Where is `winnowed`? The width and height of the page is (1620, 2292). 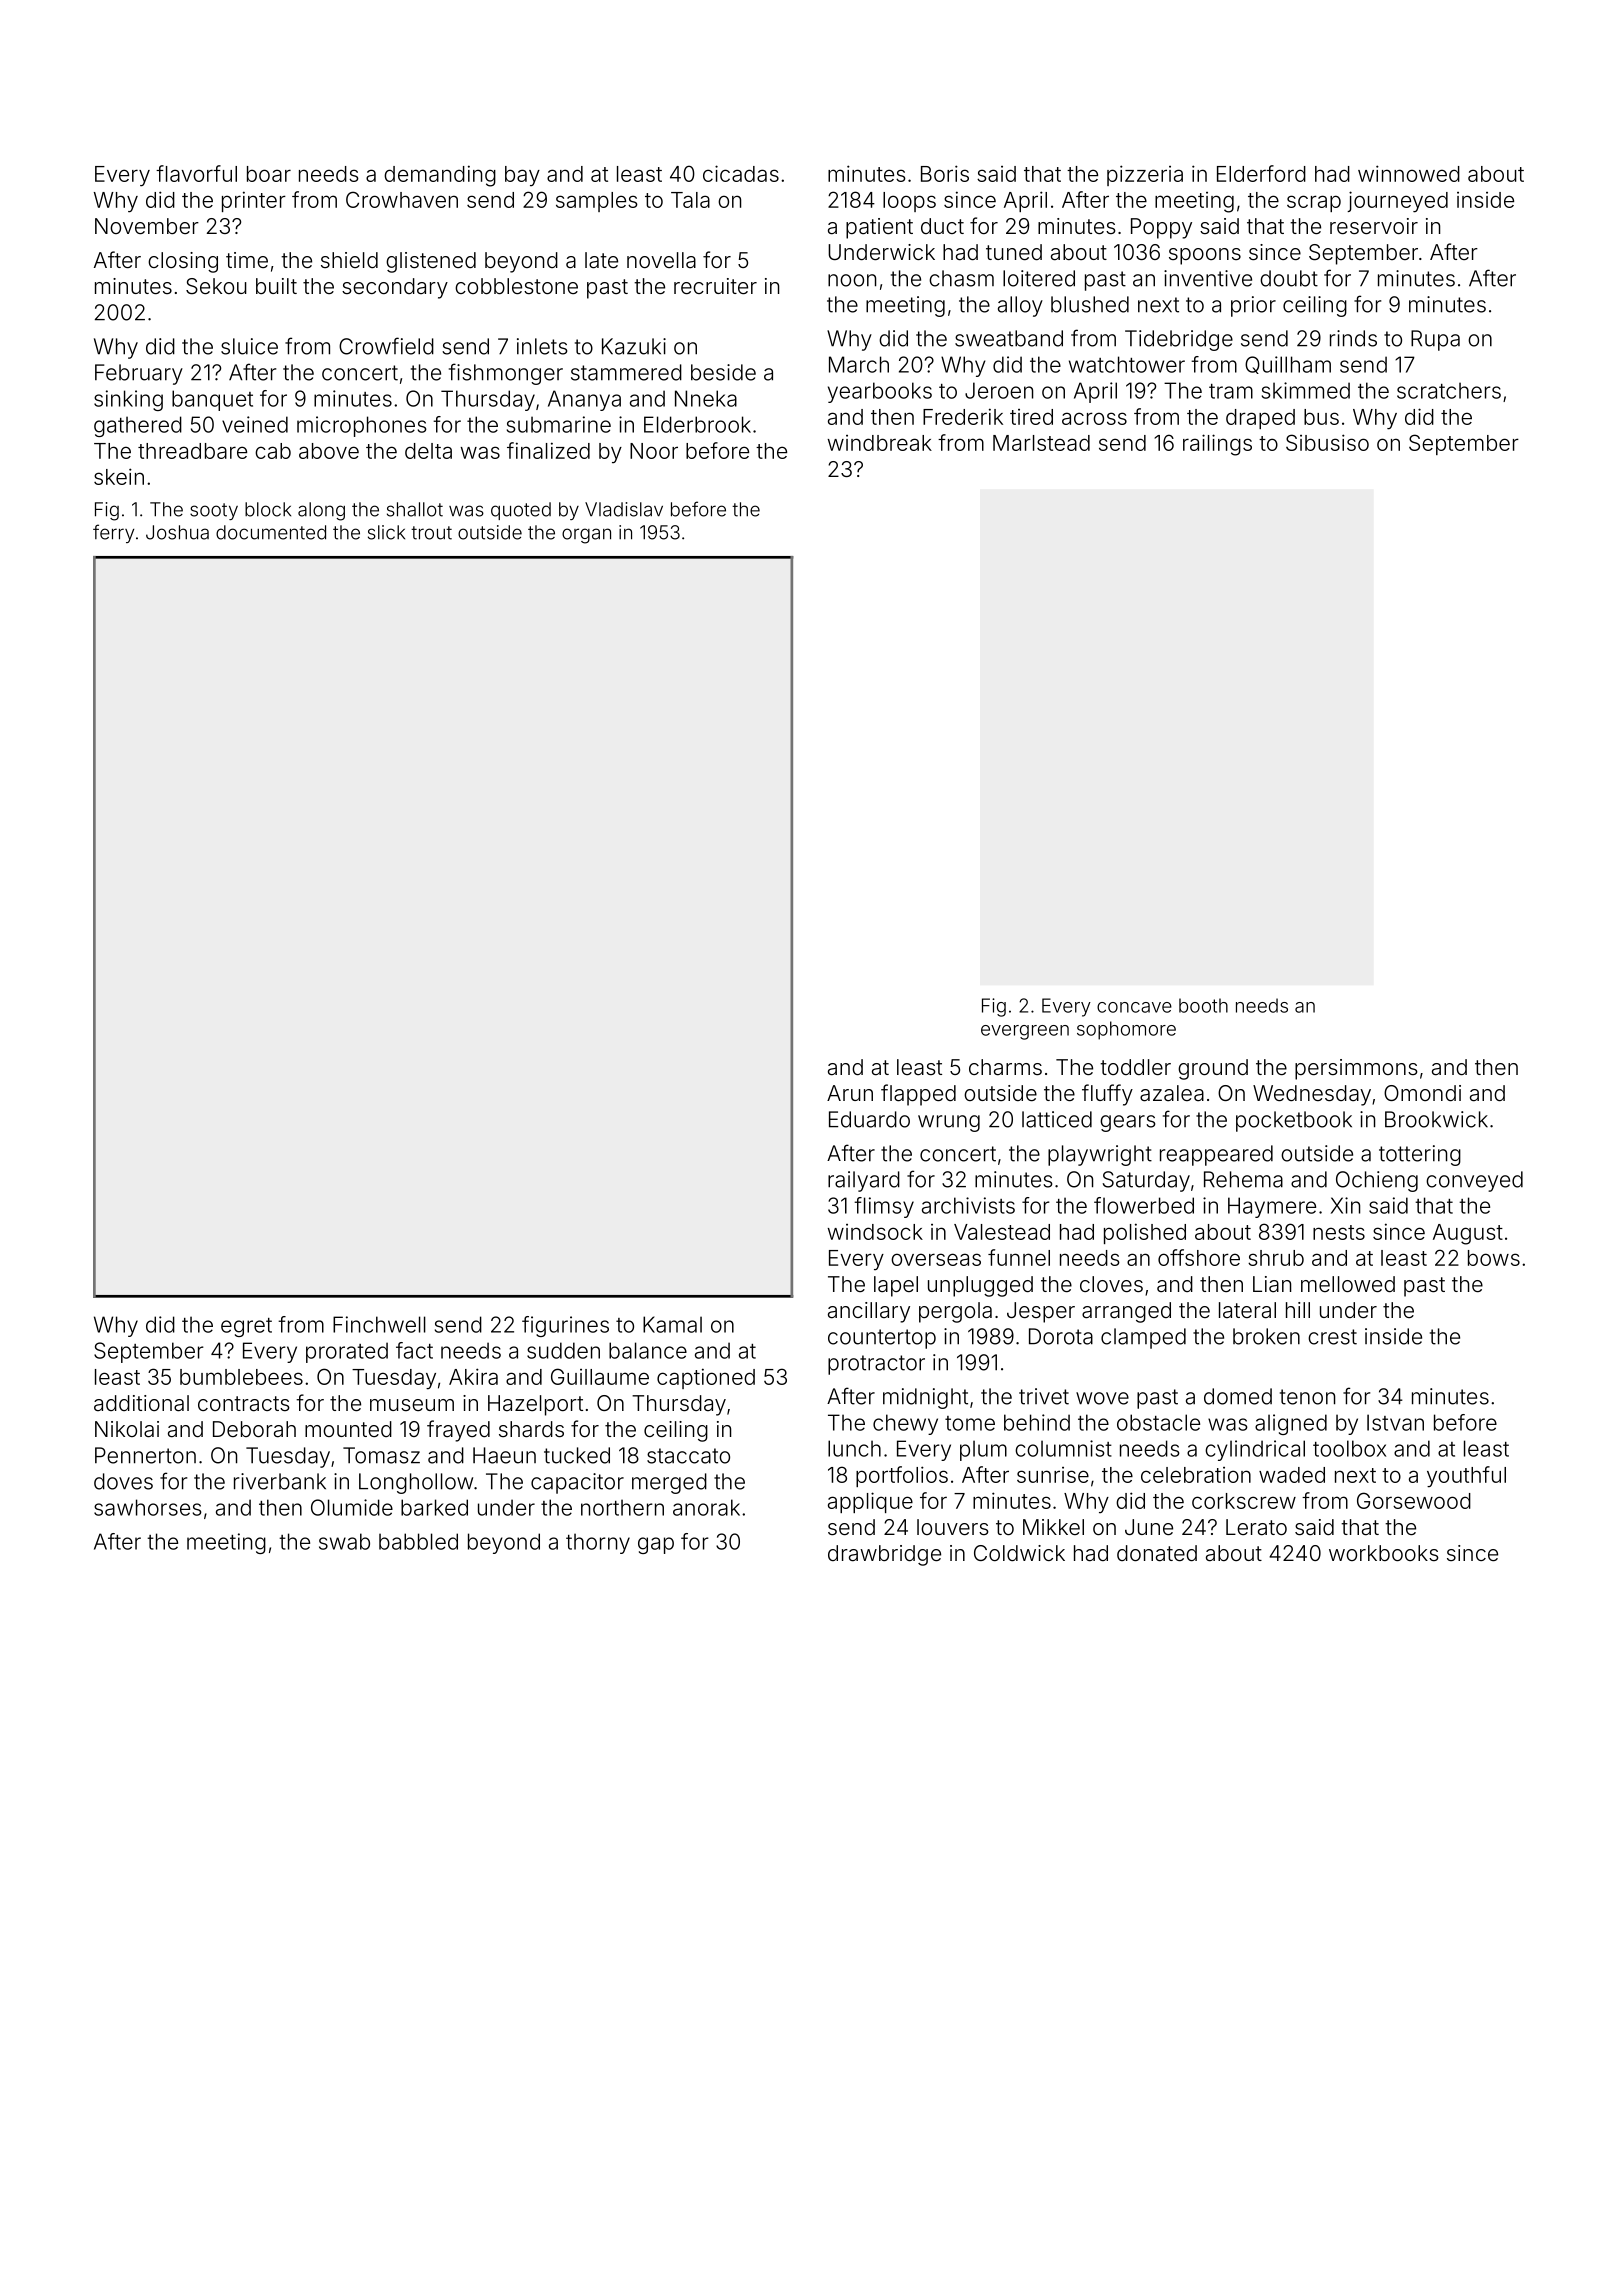
winnowed is located at coordinates (1409, 173).
